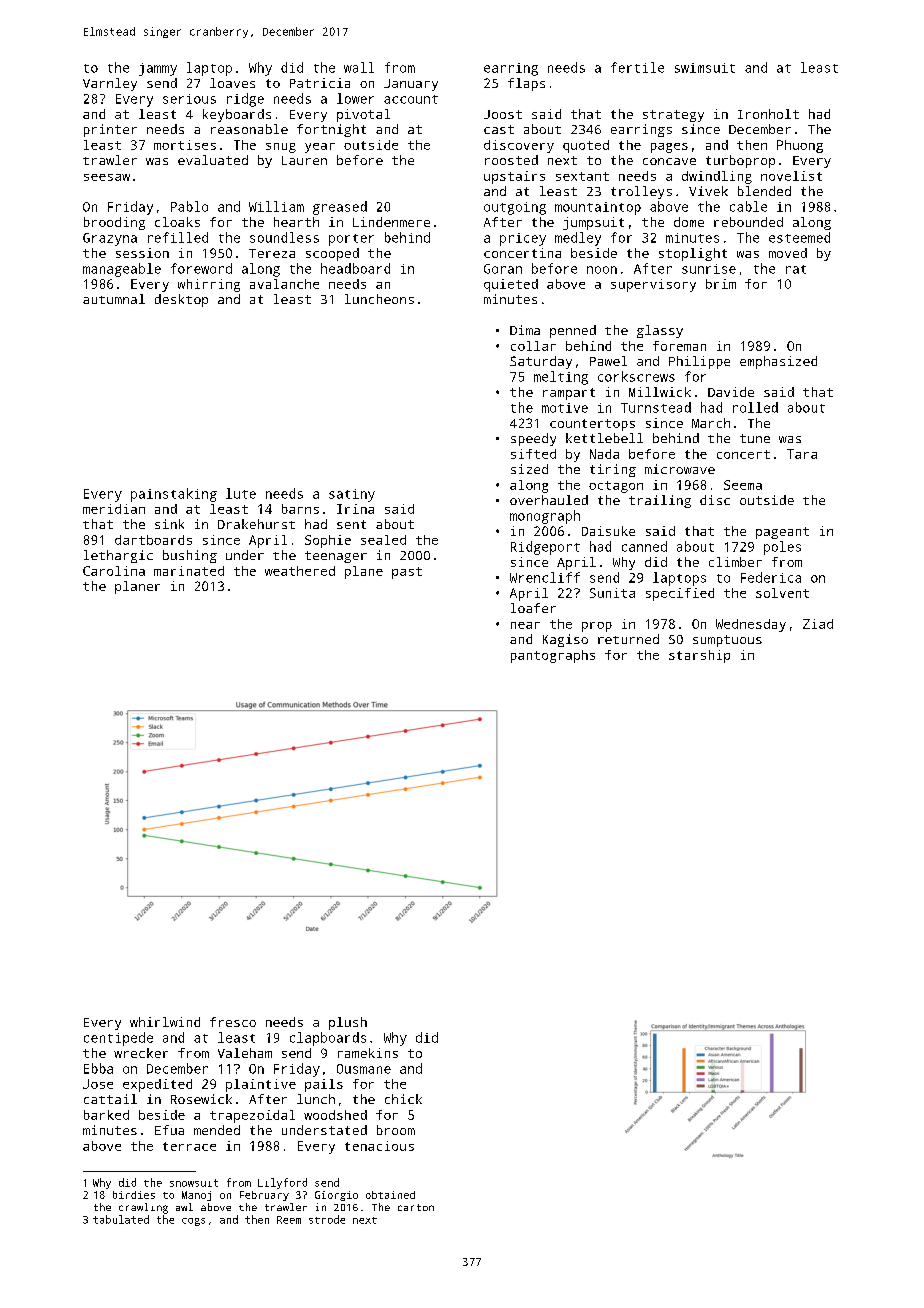  Describe the element at coordinates (699, 656) in the screenshot. I see `starship` at that location.
